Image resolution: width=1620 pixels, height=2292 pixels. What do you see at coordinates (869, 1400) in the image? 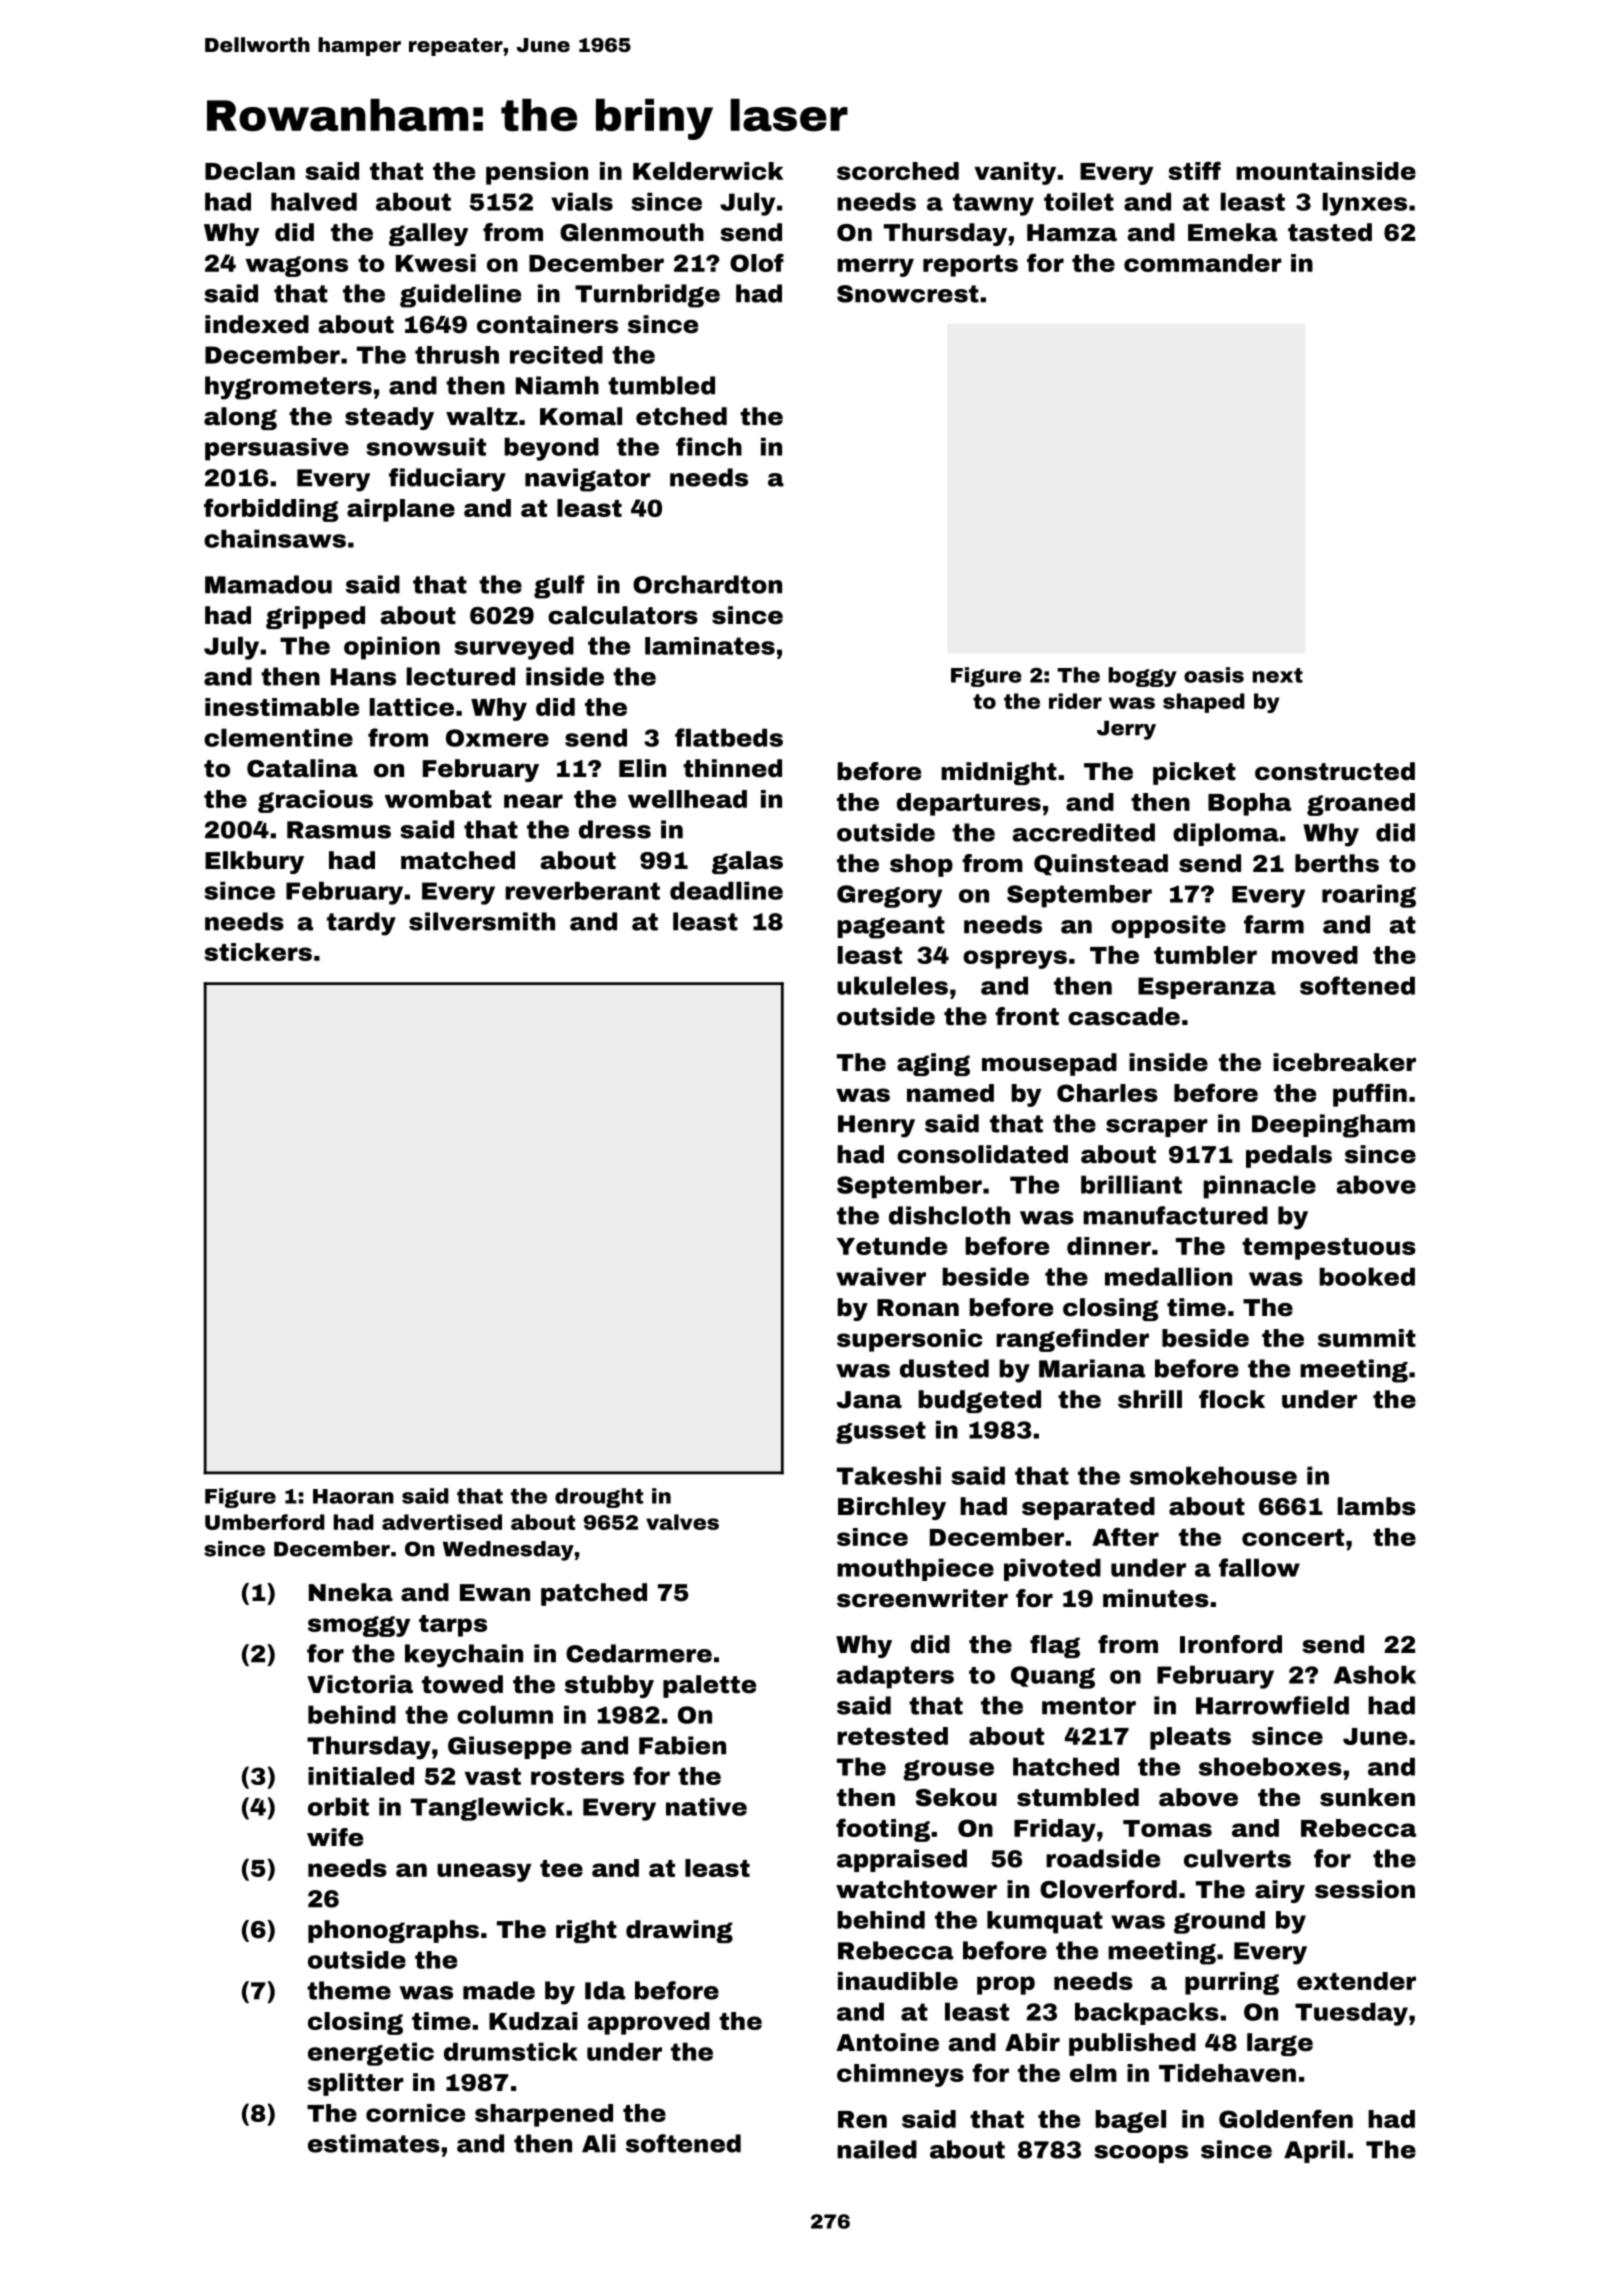
I see `Jana` at bounding box center [869, 1400].
